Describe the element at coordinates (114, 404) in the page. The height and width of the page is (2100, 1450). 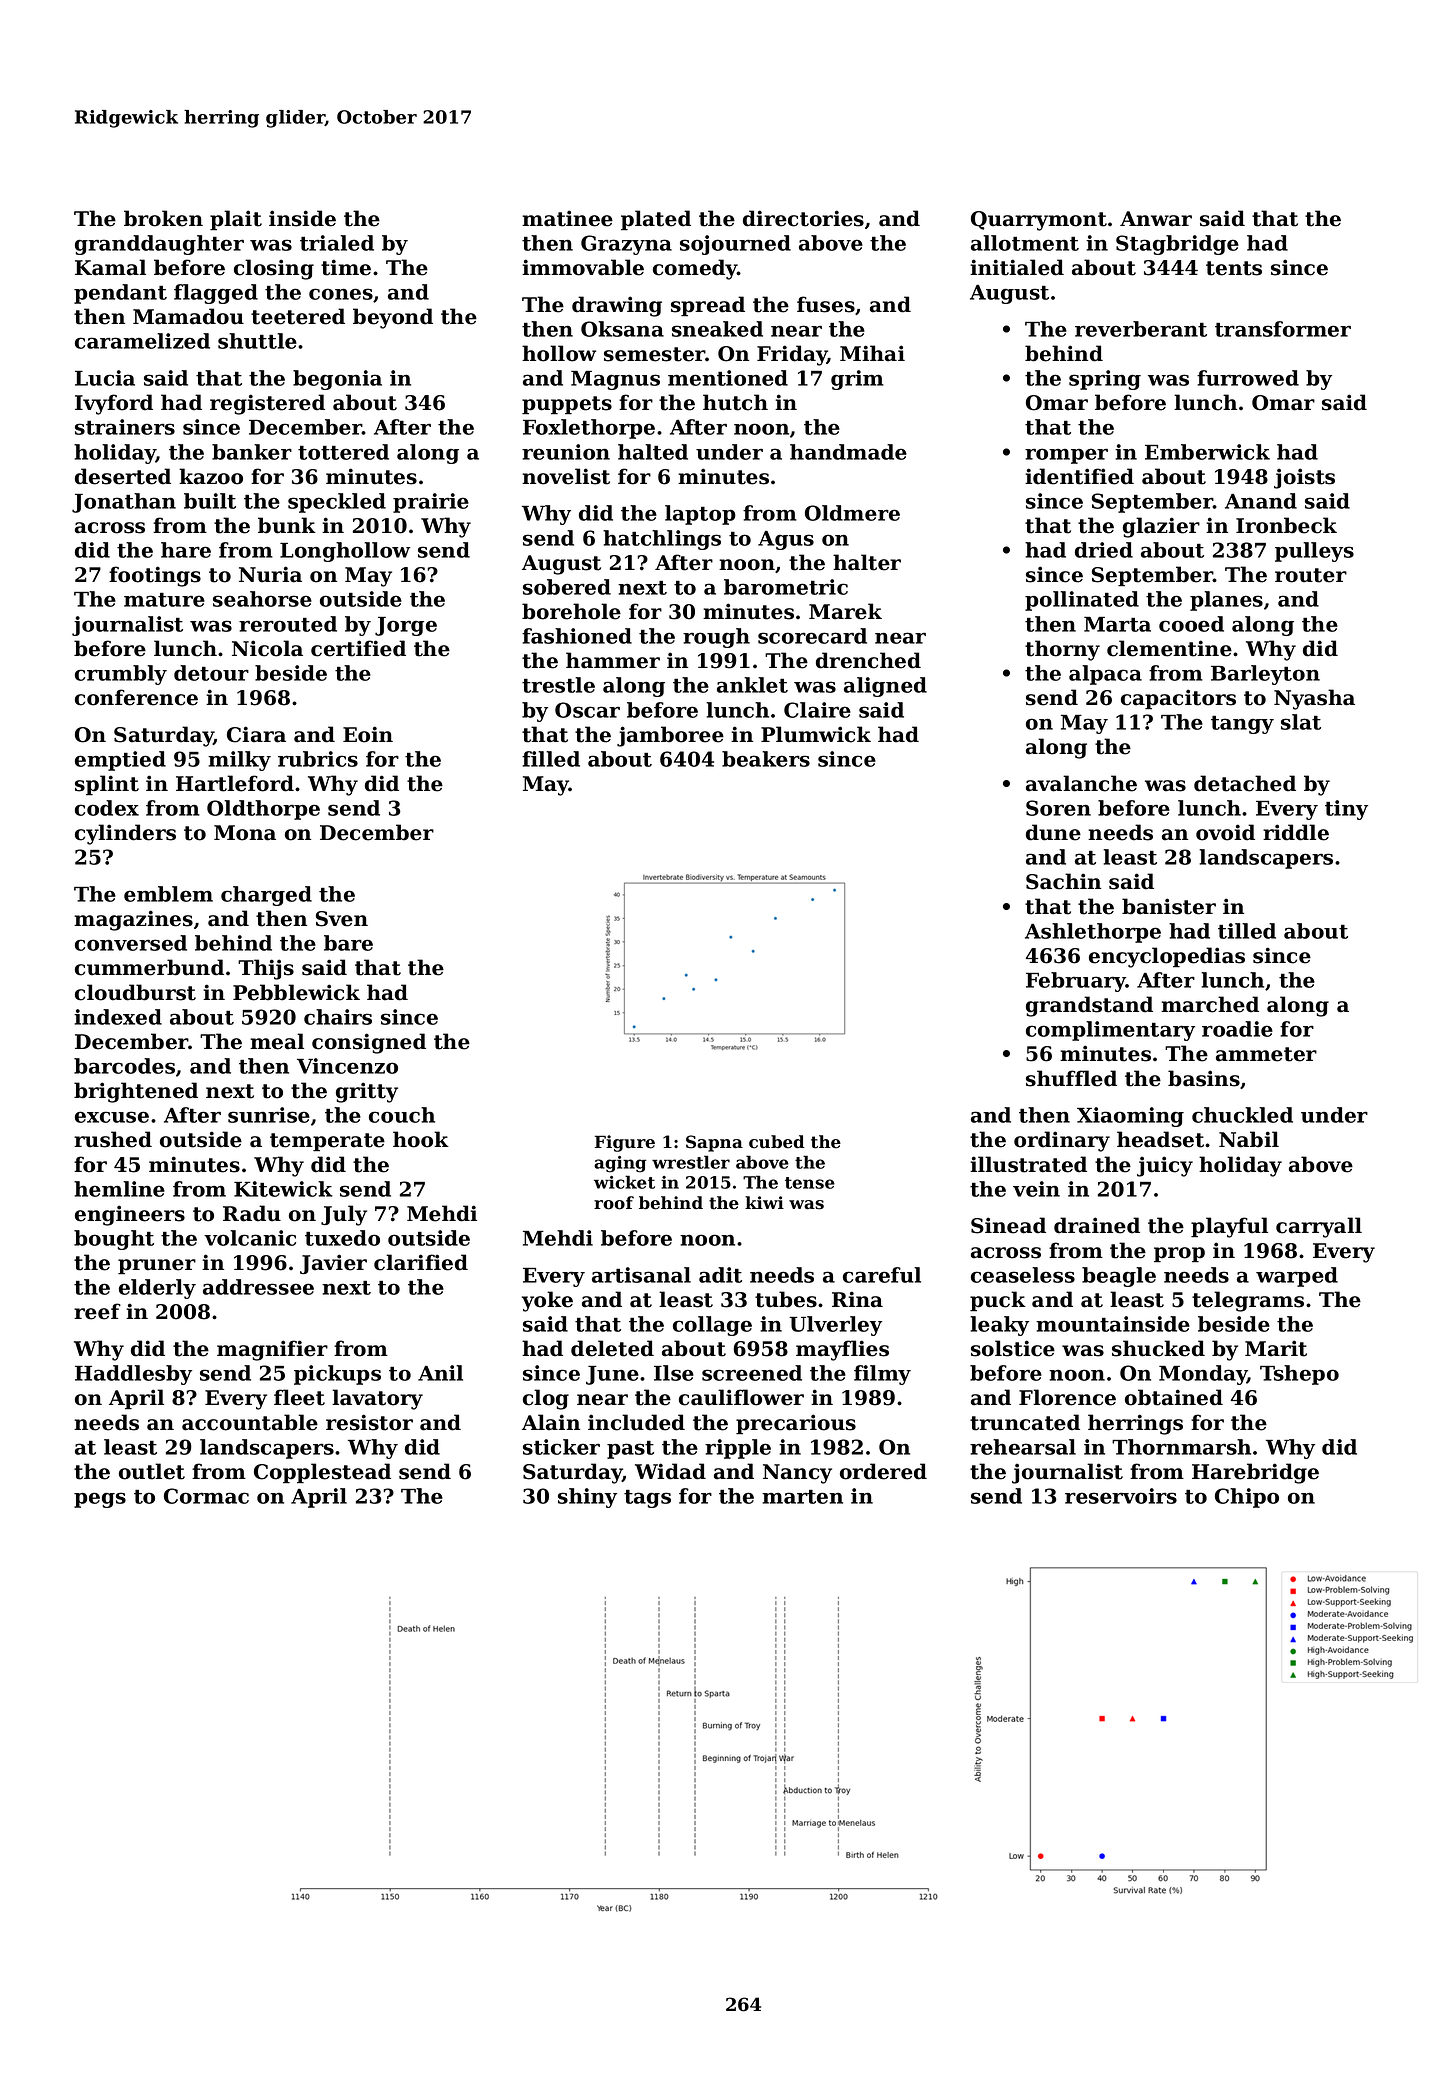
I see `Ivyford` at that location.
